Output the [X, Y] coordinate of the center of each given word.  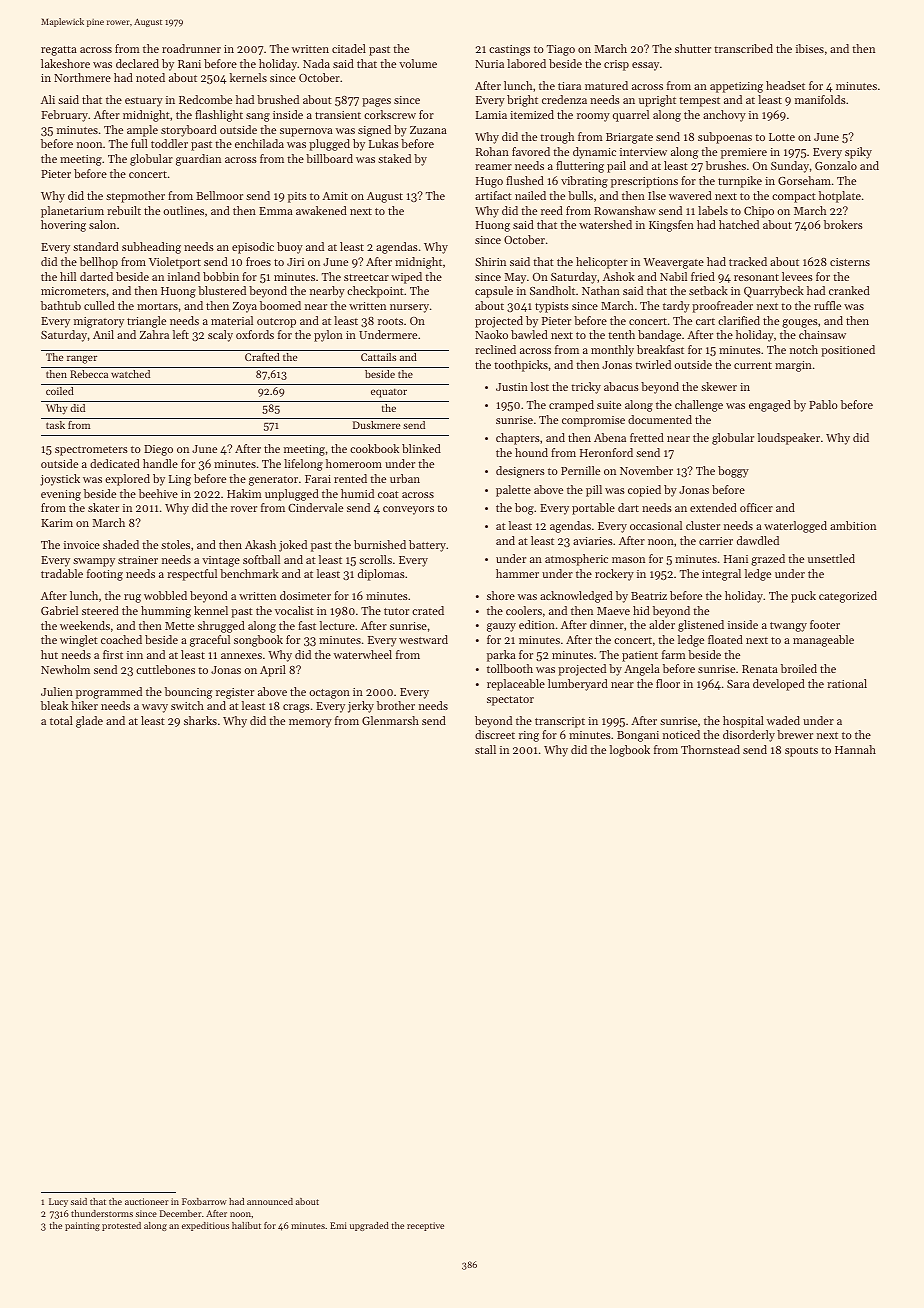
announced [270, 1201]
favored [531, 151]
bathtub [61, 305]
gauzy [501, 627]
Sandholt [552, 290]
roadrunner [191, 48]
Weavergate [674, 263]
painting [82, 1226]
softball [261, 559]
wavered [690, 195]
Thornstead [710, 749]
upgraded [369, 1226]
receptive [425, 1226]
